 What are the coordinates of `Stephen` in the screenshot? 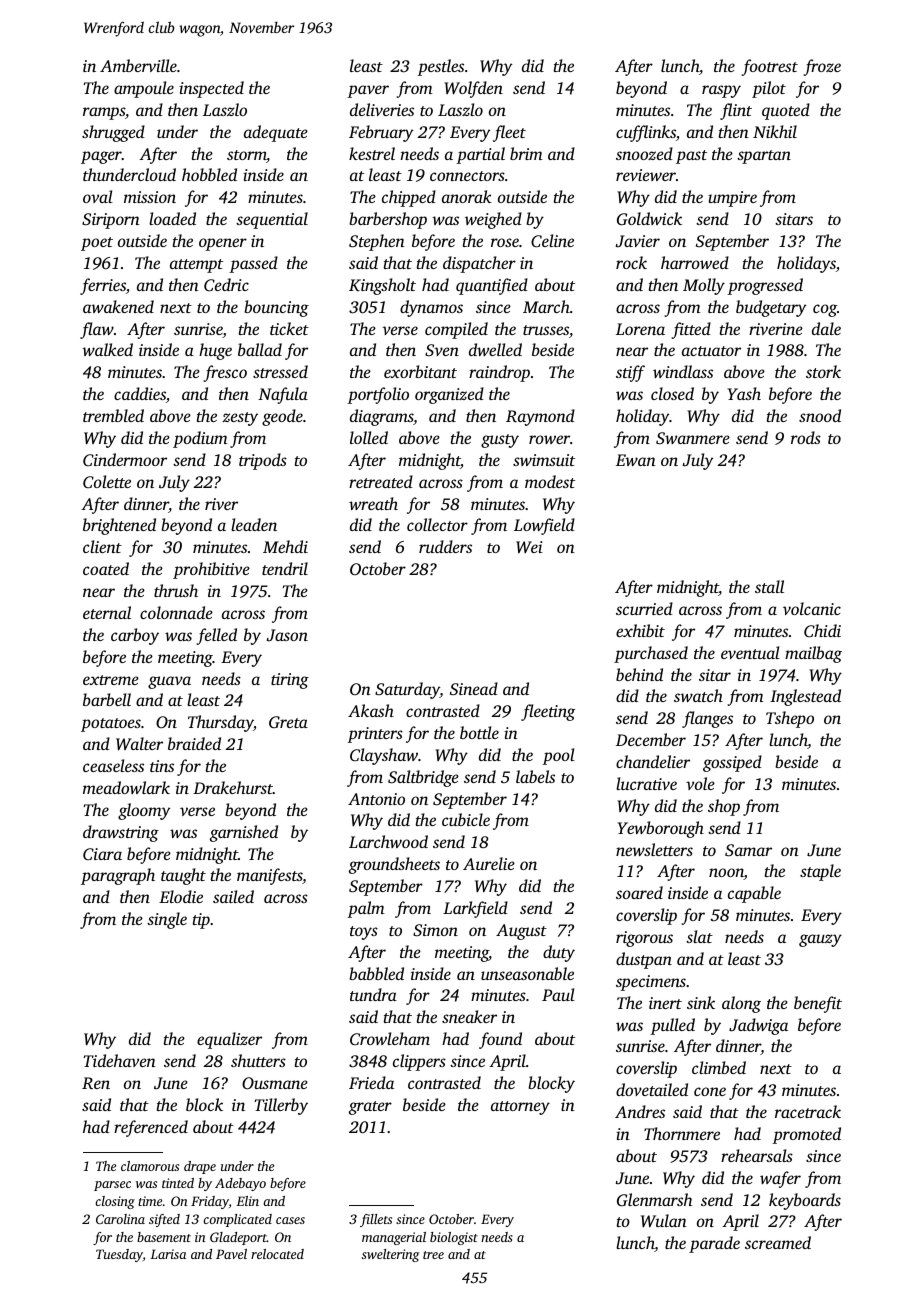 It's located at (377, 242).
